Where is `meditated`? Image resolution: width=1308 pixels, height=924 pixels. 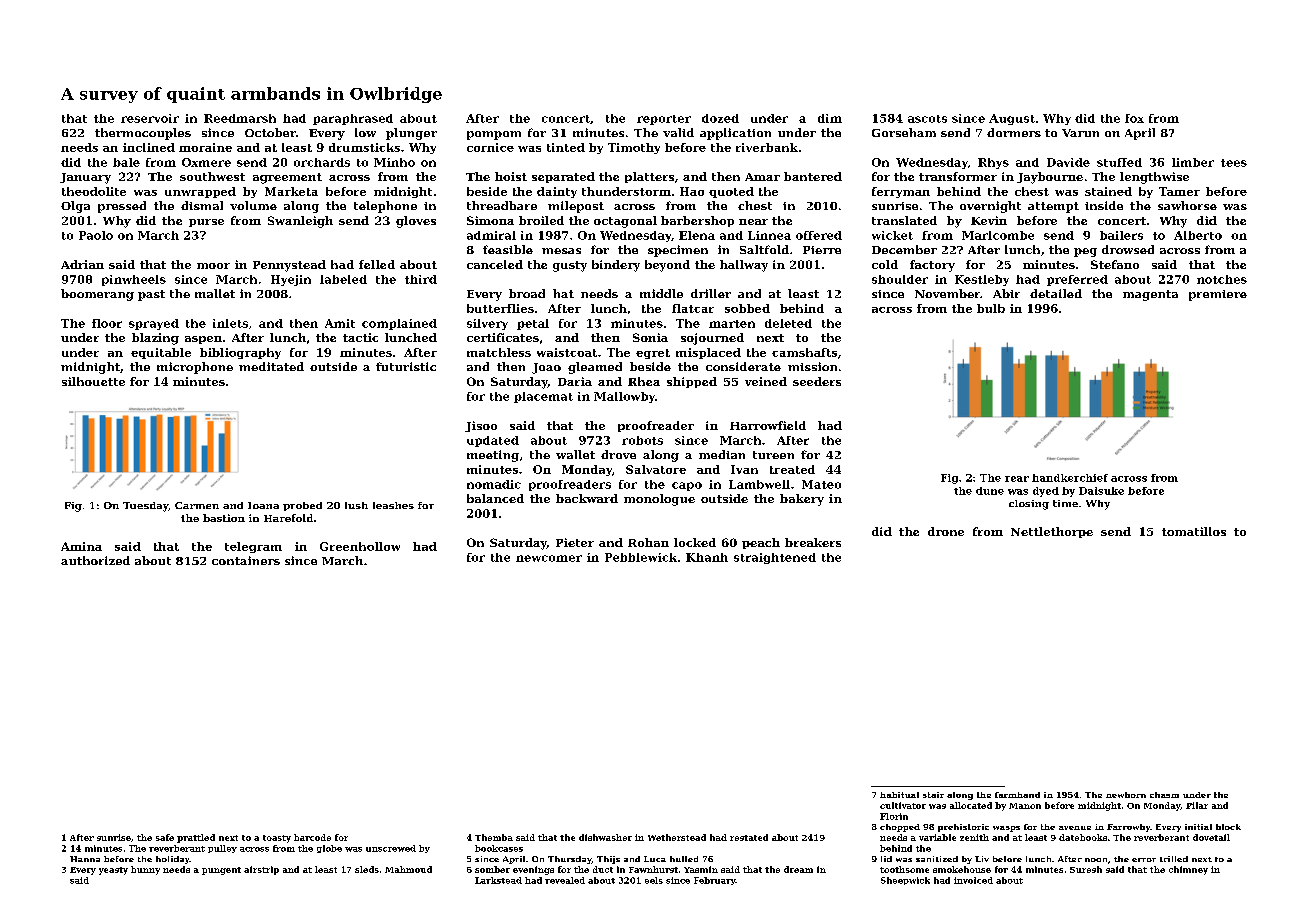 meditated is located at coordinates (271, 366).
